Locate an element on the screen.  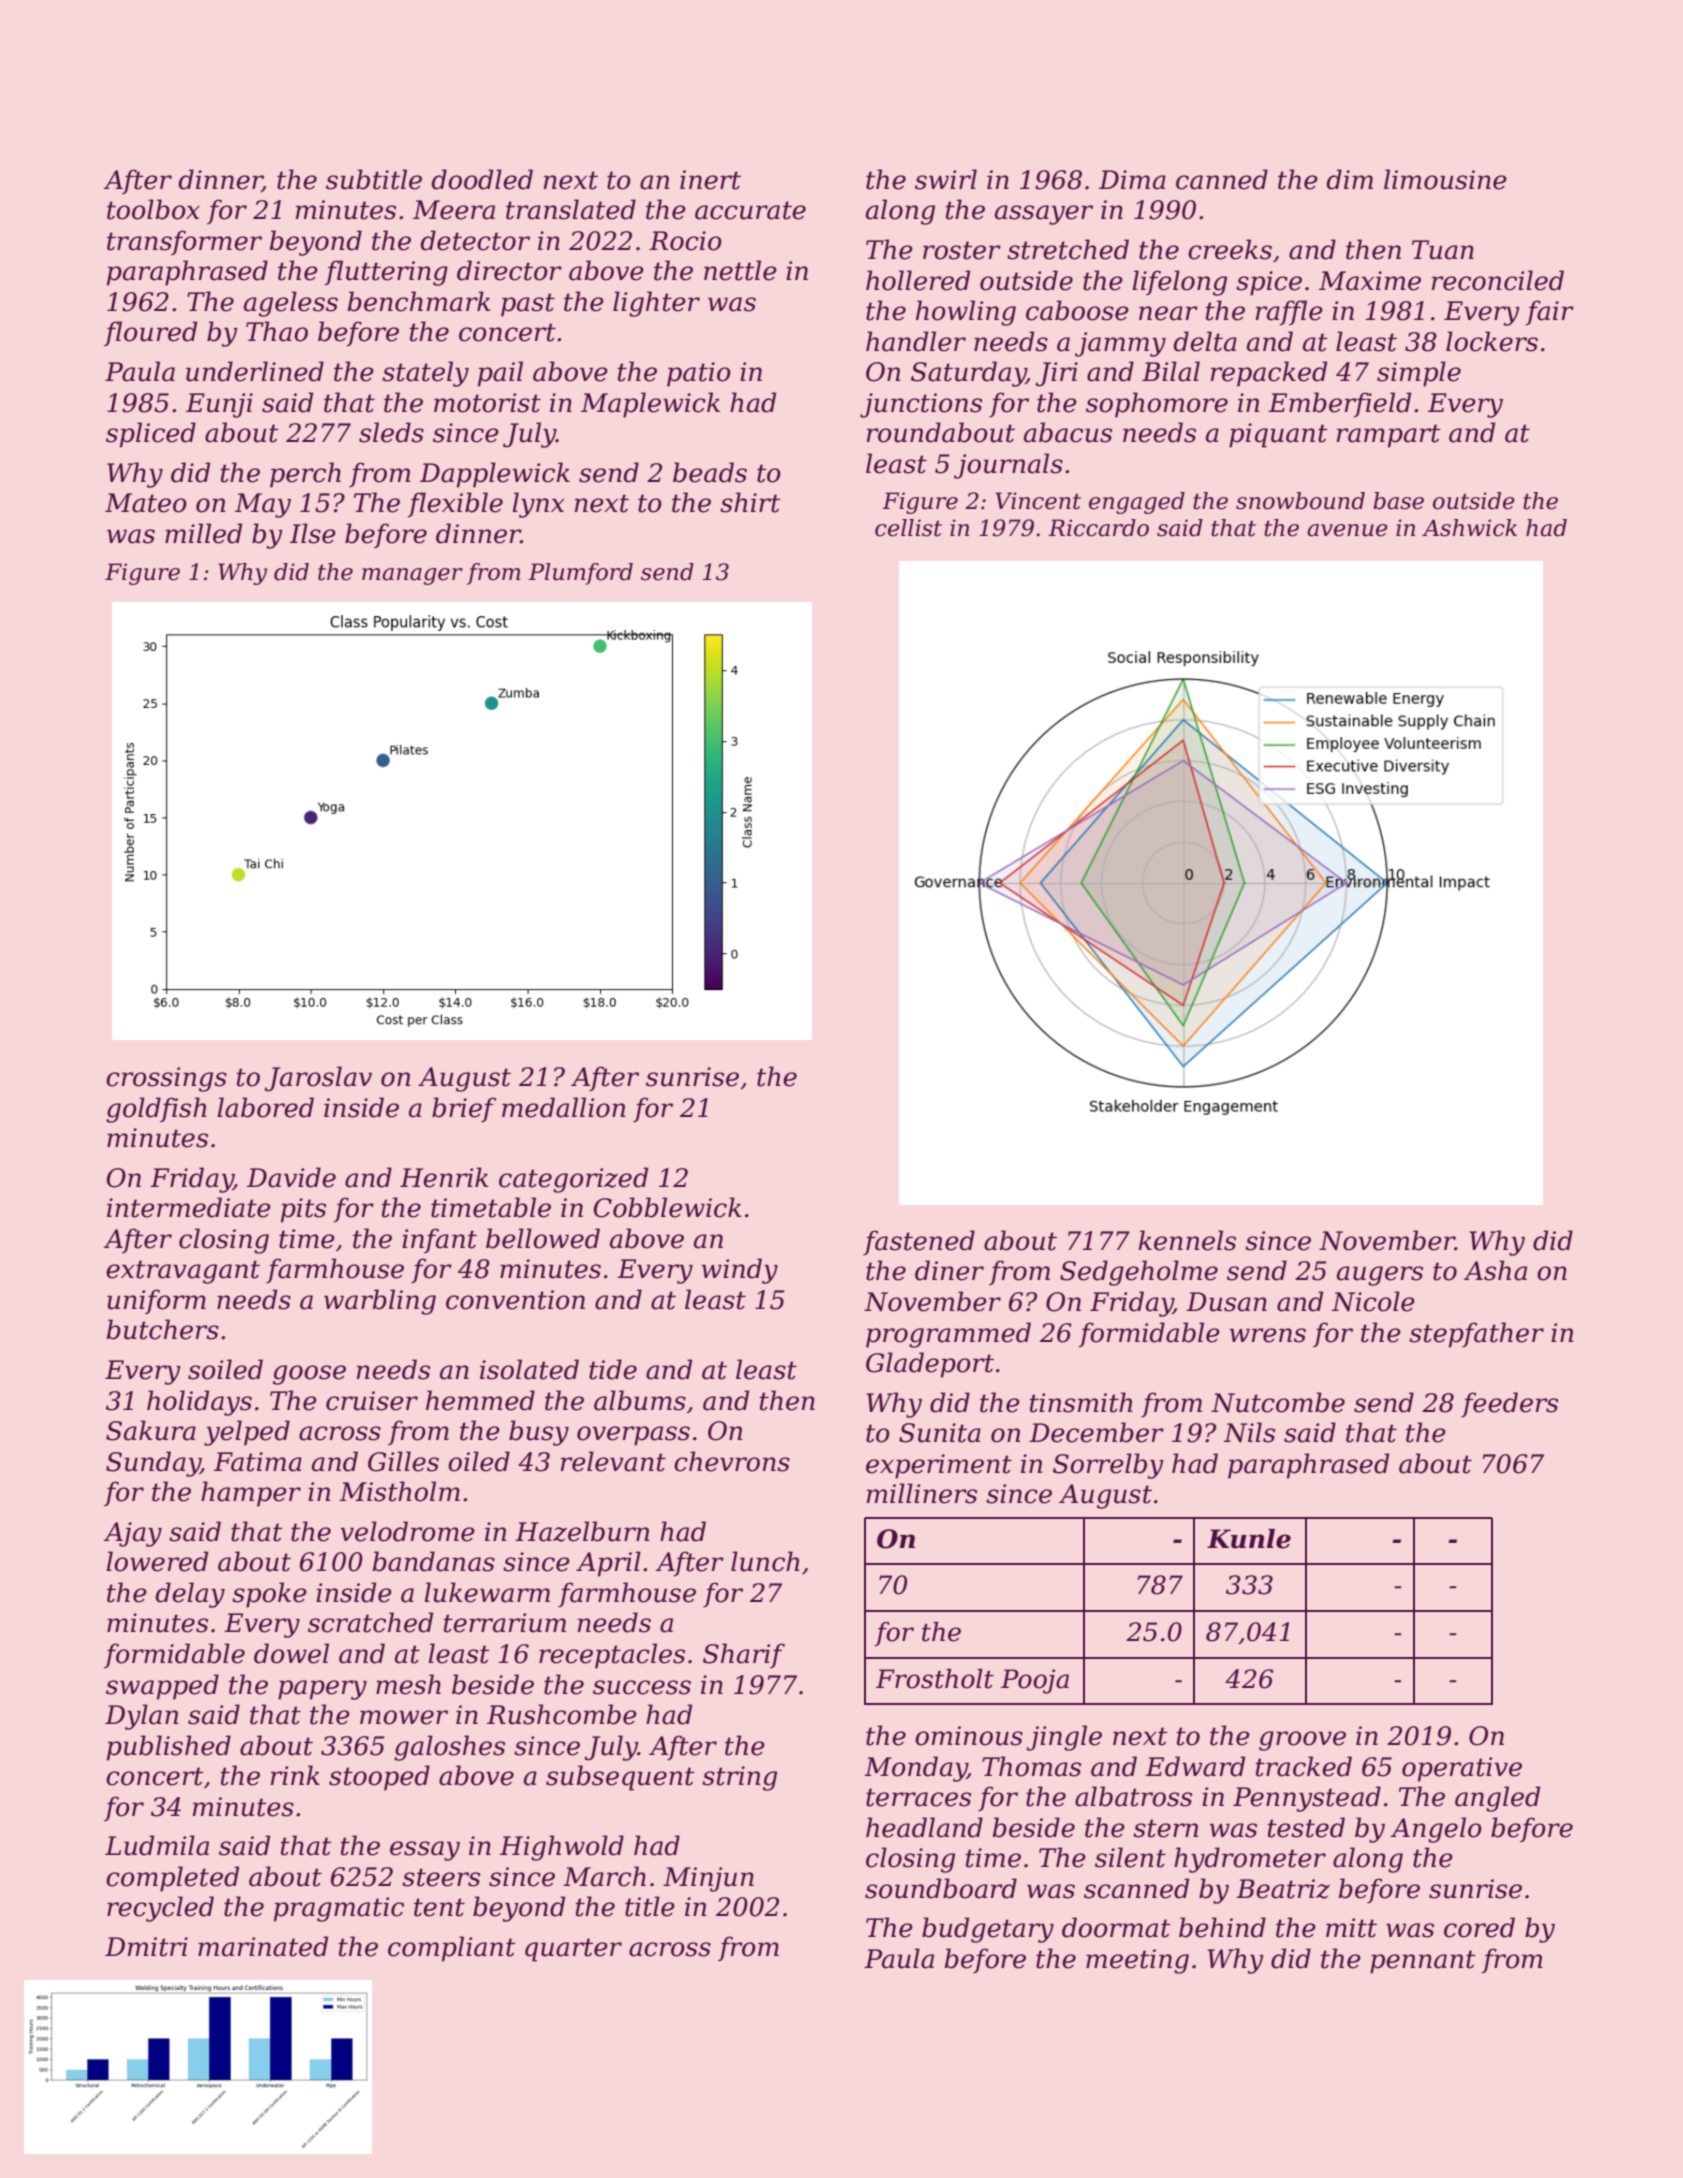
Jiri is located at coordinates (1057, 374).
